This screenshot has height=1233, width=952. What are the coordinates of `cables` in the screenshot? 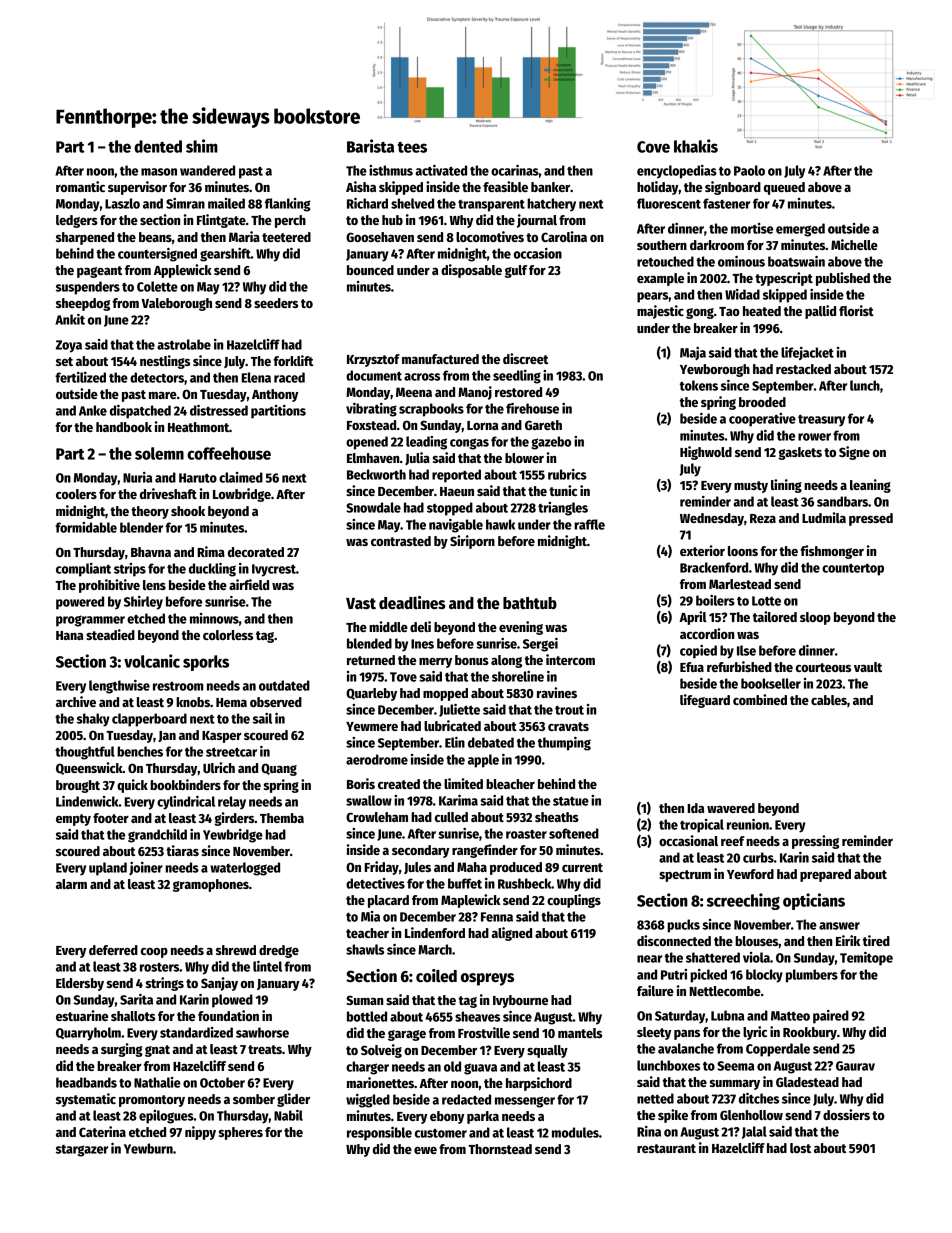 It's located at (829, 700).
